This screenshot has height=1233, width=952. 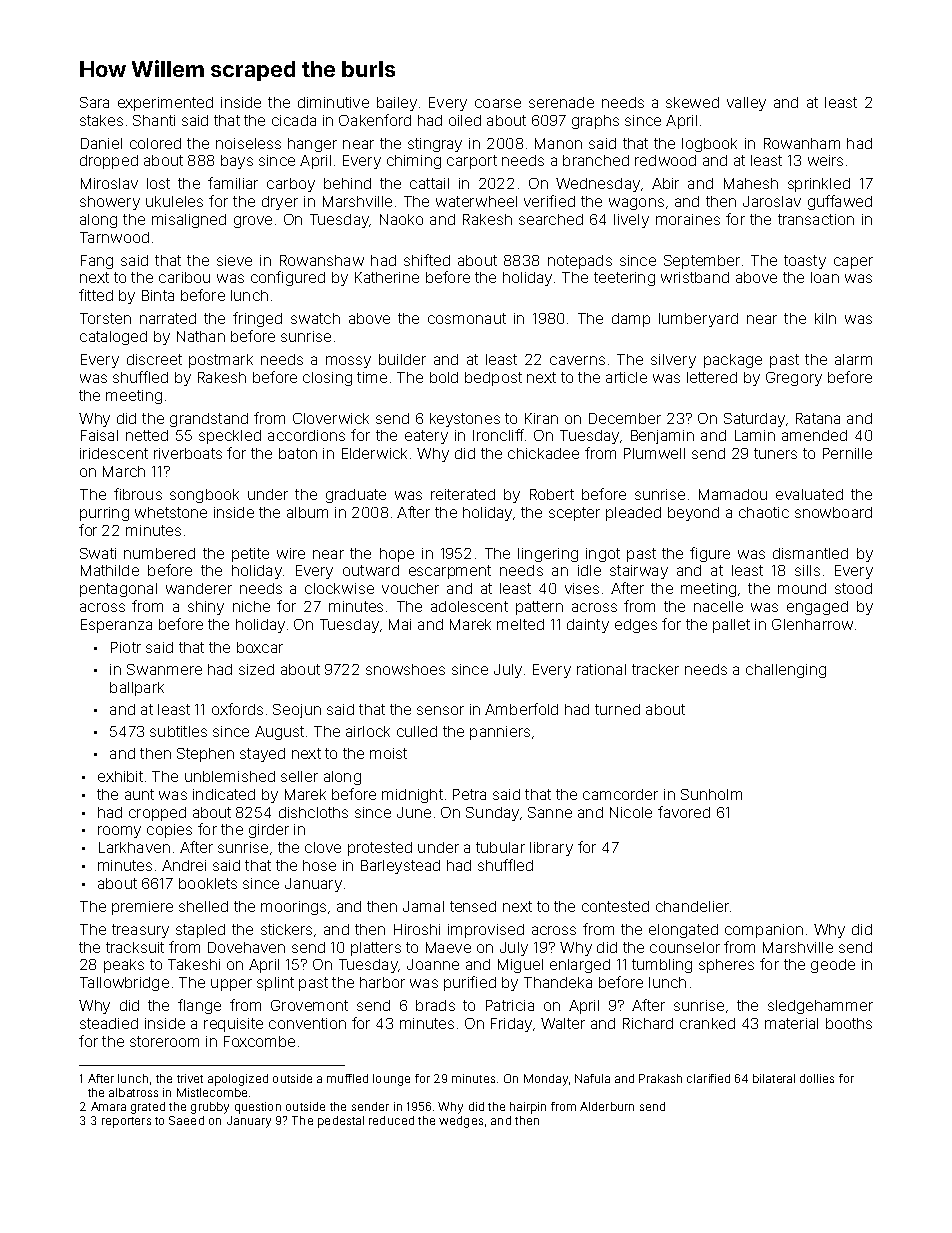 I want to click on seller, so click(x=299, y=776).
